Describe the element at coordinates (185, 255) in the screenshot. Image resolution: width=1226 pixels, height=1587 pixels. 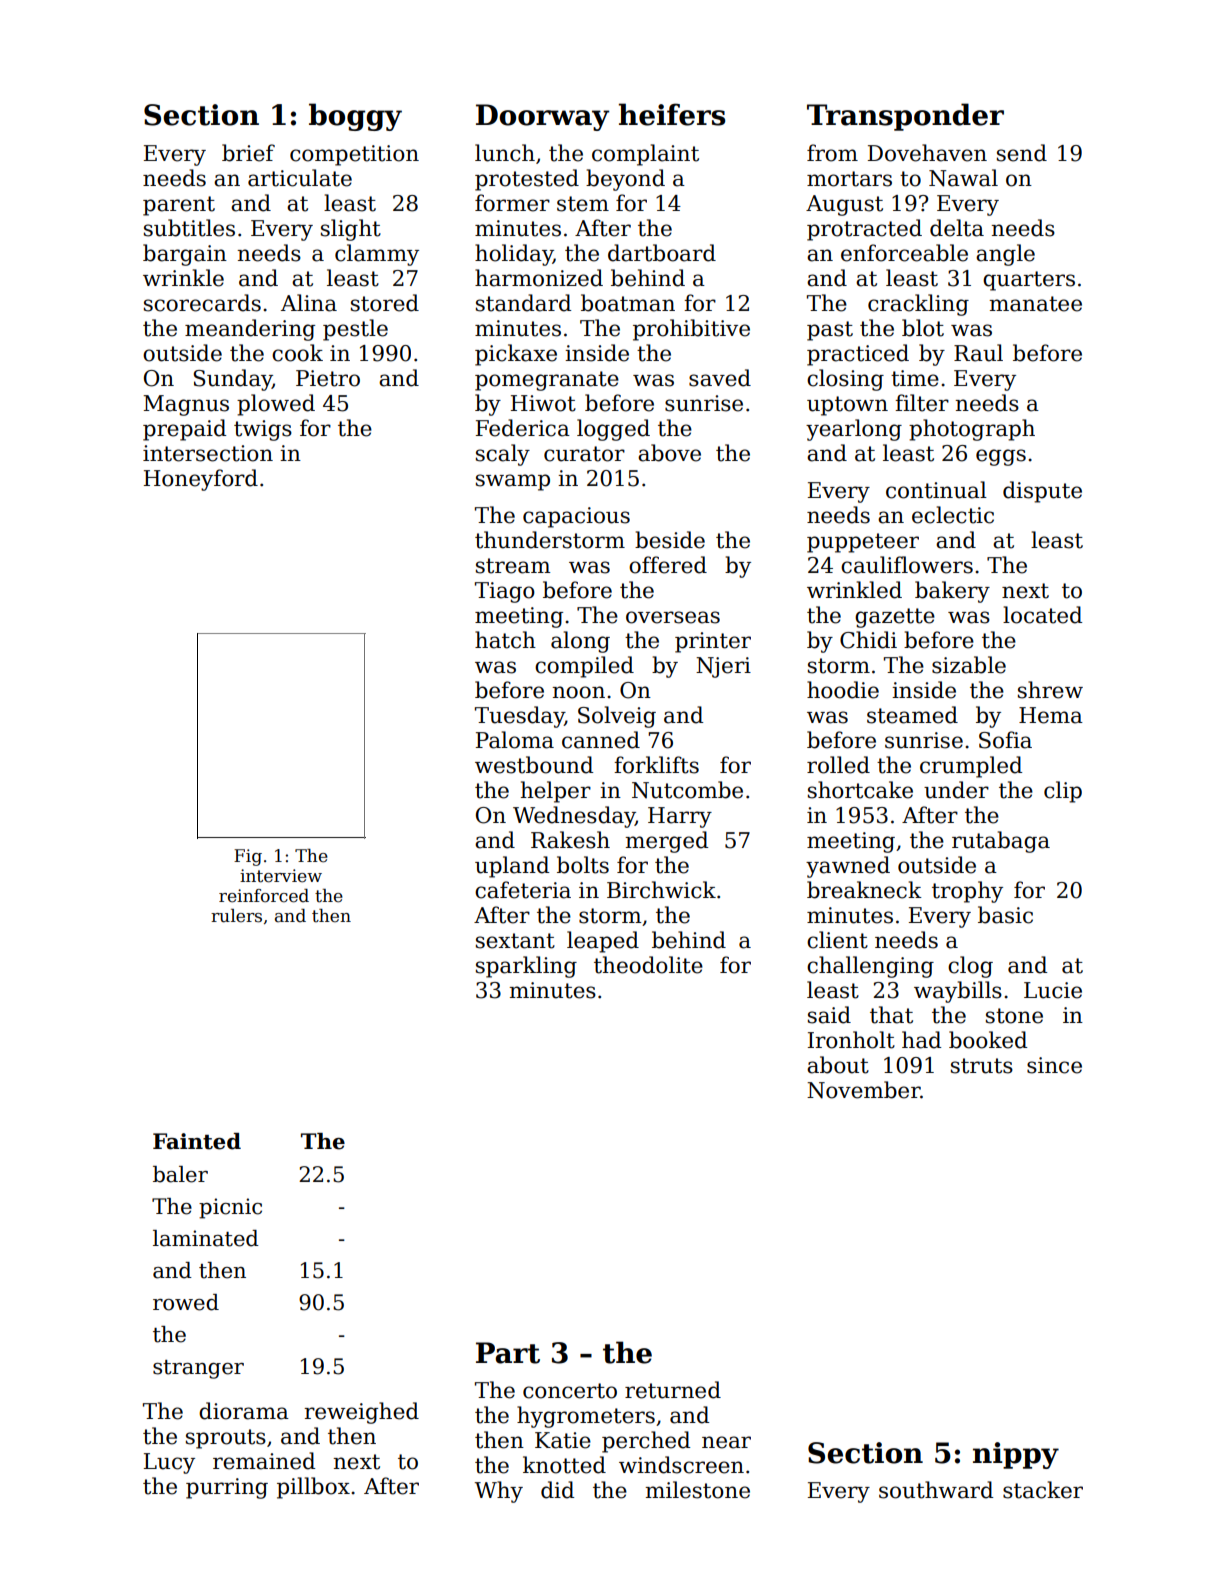
I see `bargain` at that location.
